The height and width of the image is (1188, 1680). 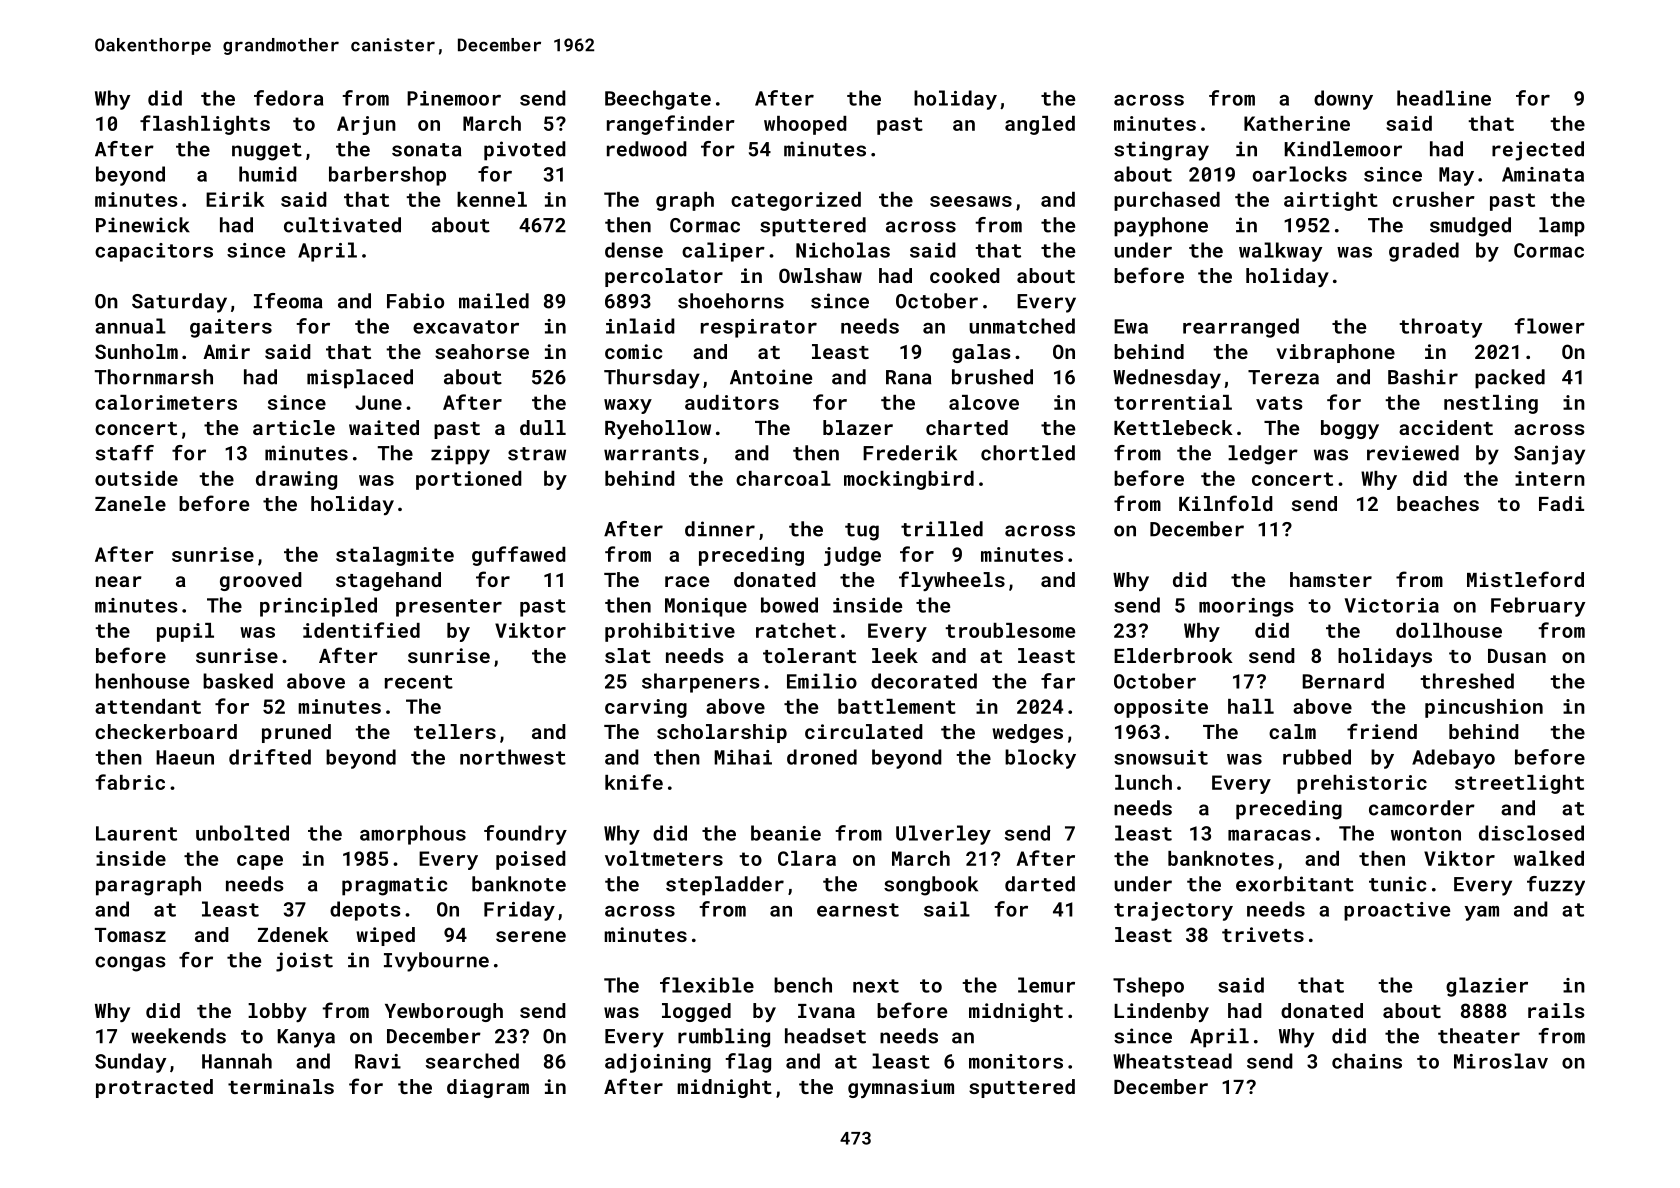 I want to click on Mistleford, so click(x=1525, y=579).
